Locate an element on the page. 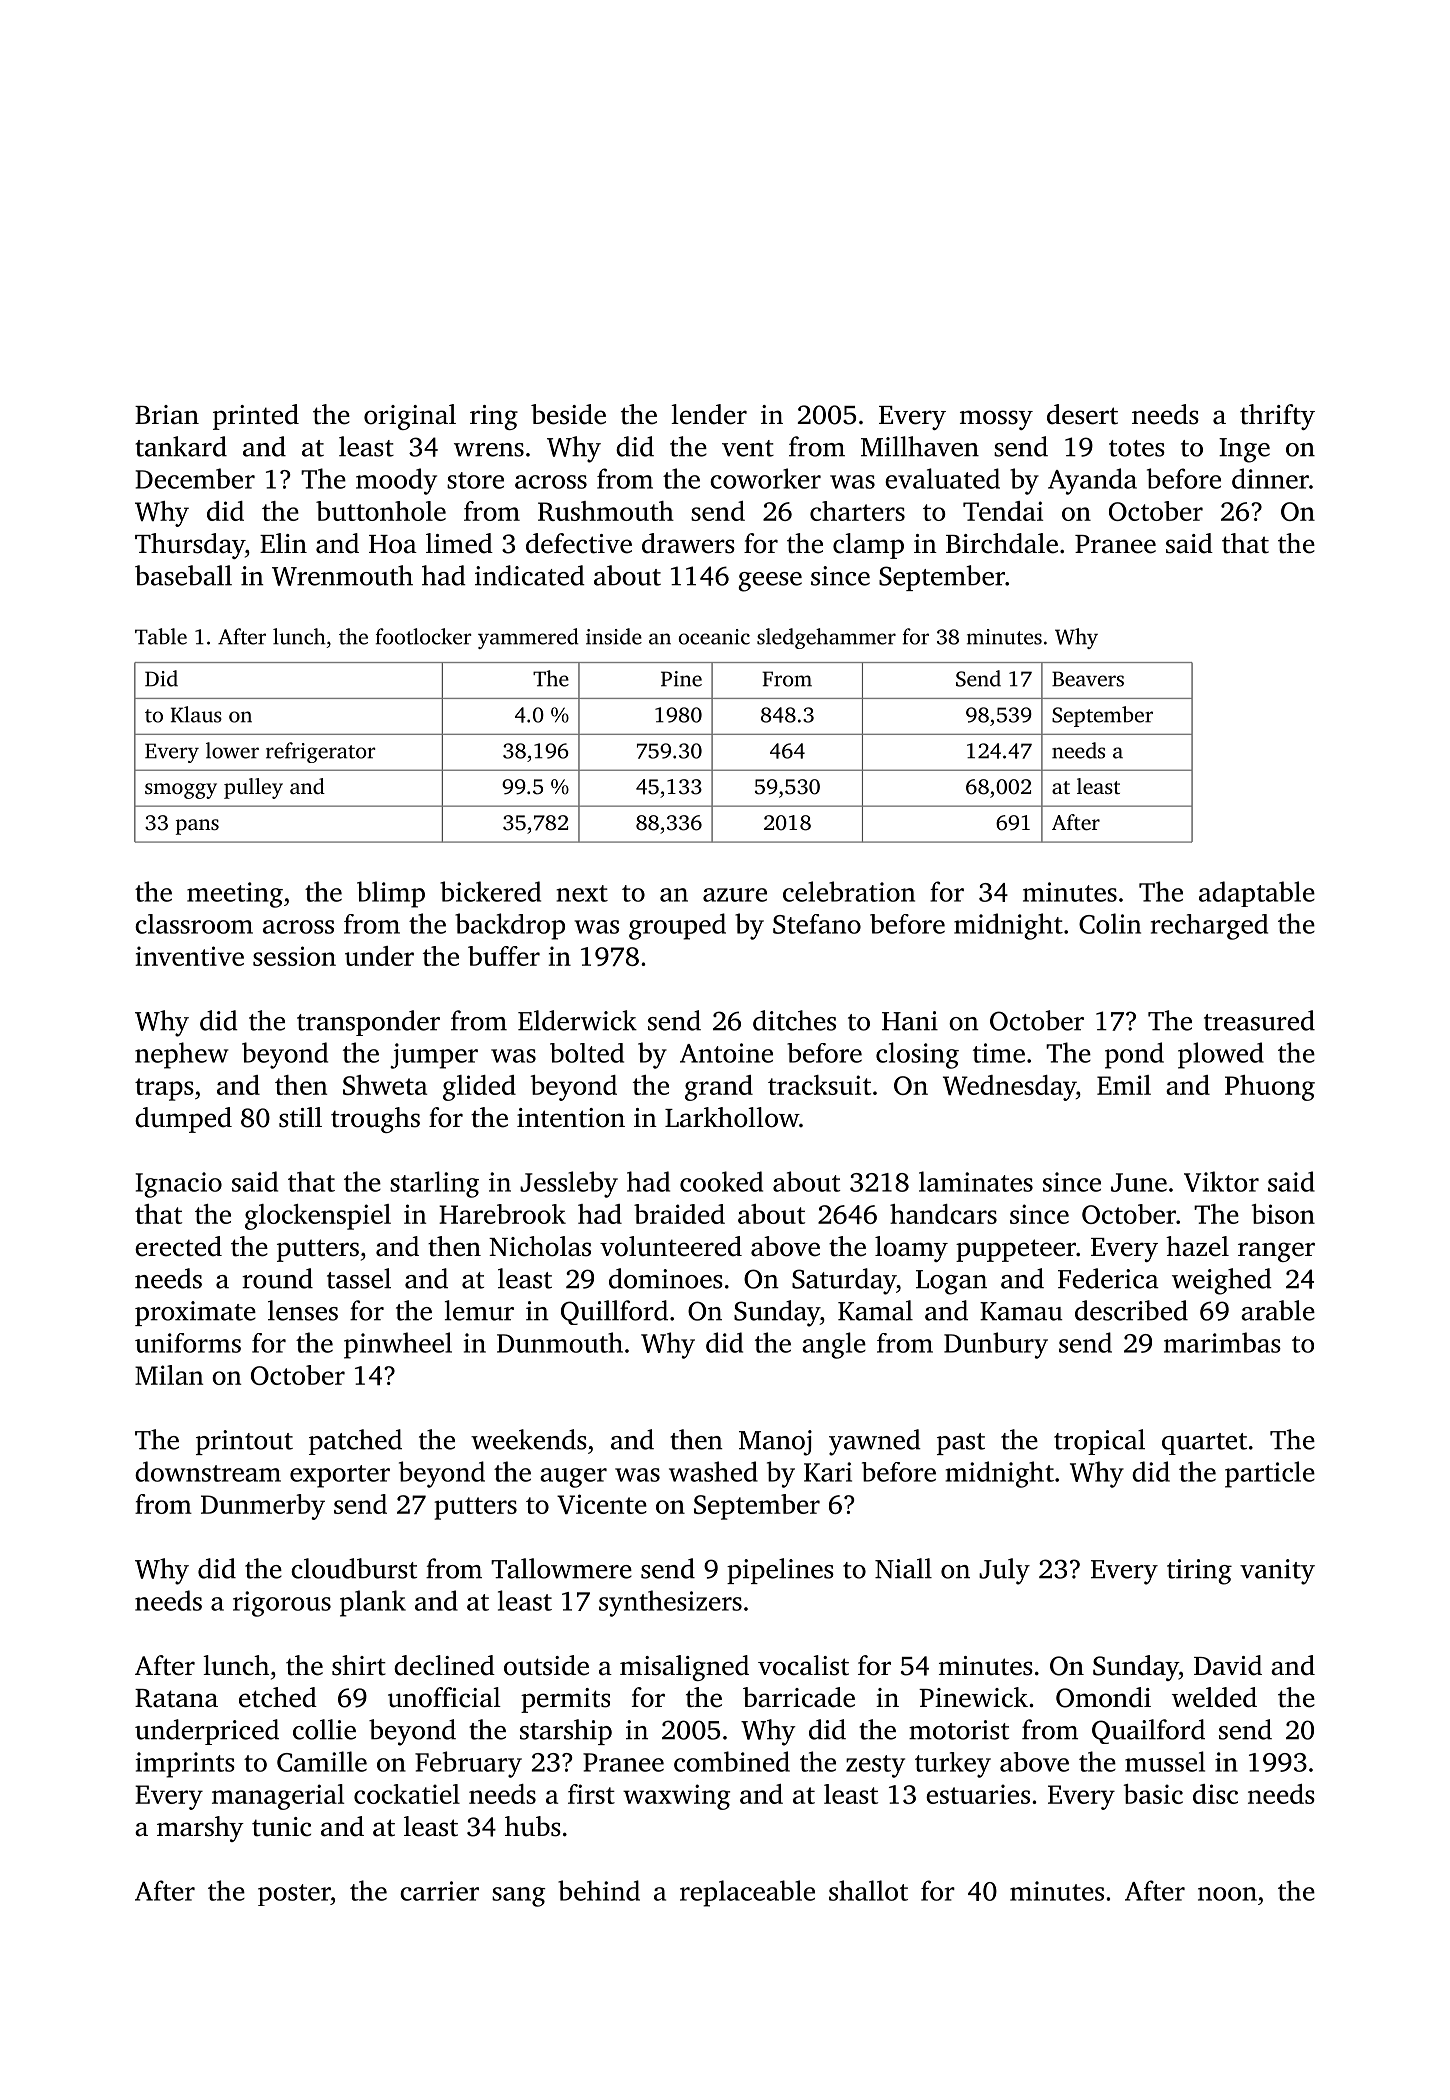 The height and width of the document is (2100, 1450). round is located at coordinates (277, 1278).
